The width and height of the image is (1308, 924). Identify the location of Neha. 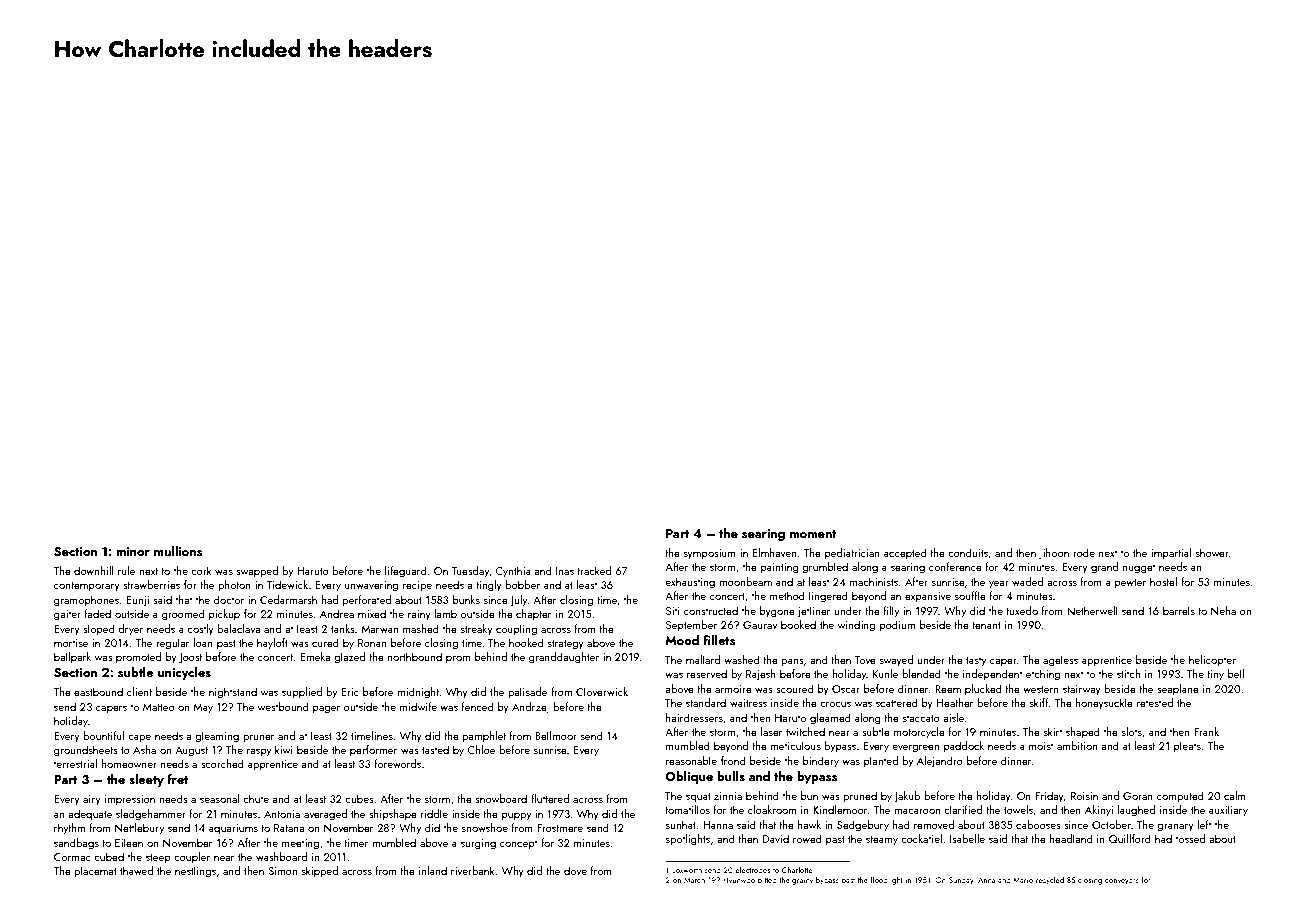
(1223, 610).
